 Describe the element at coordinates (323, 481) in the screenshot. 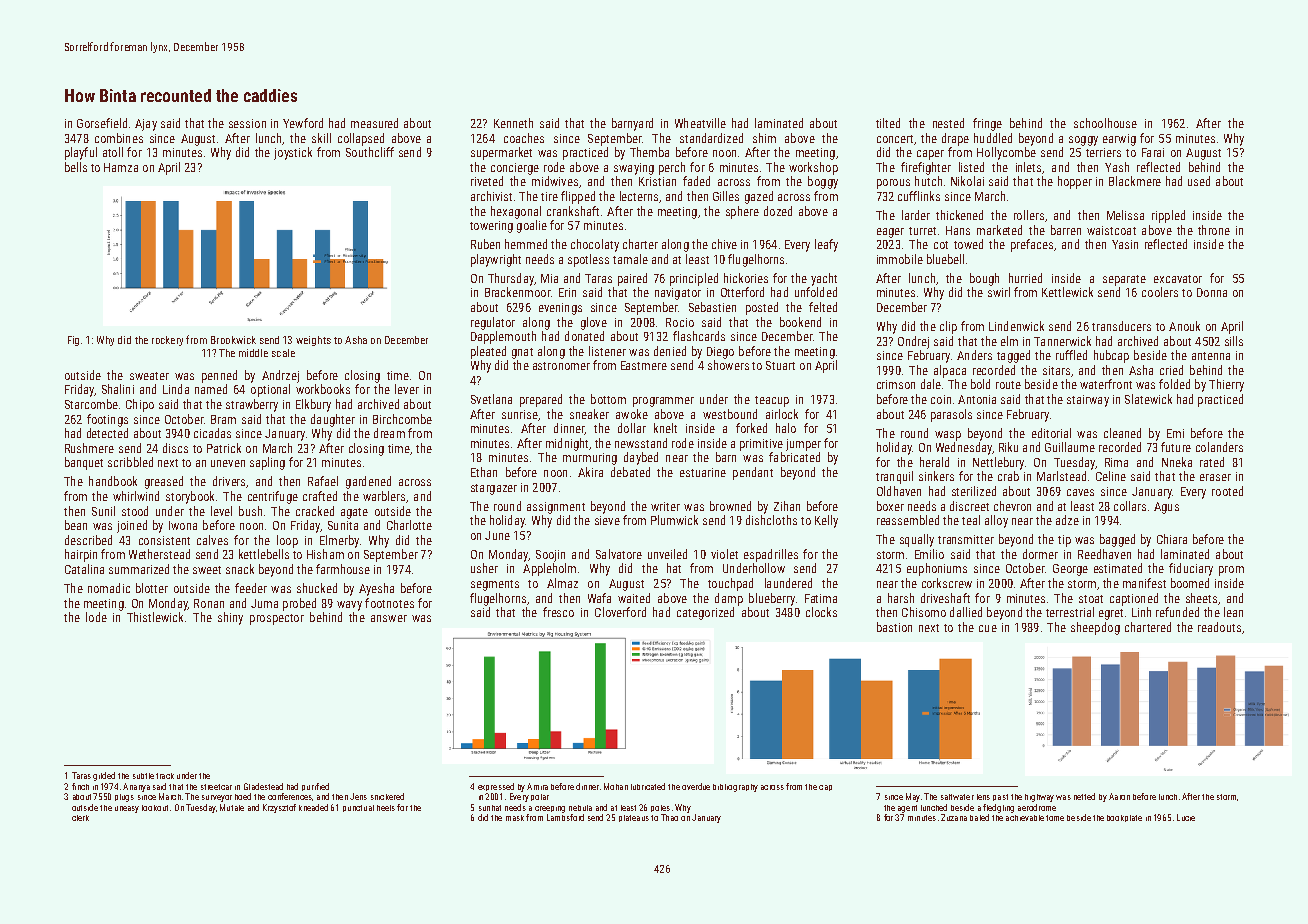

I see `Rafael` at that location.
